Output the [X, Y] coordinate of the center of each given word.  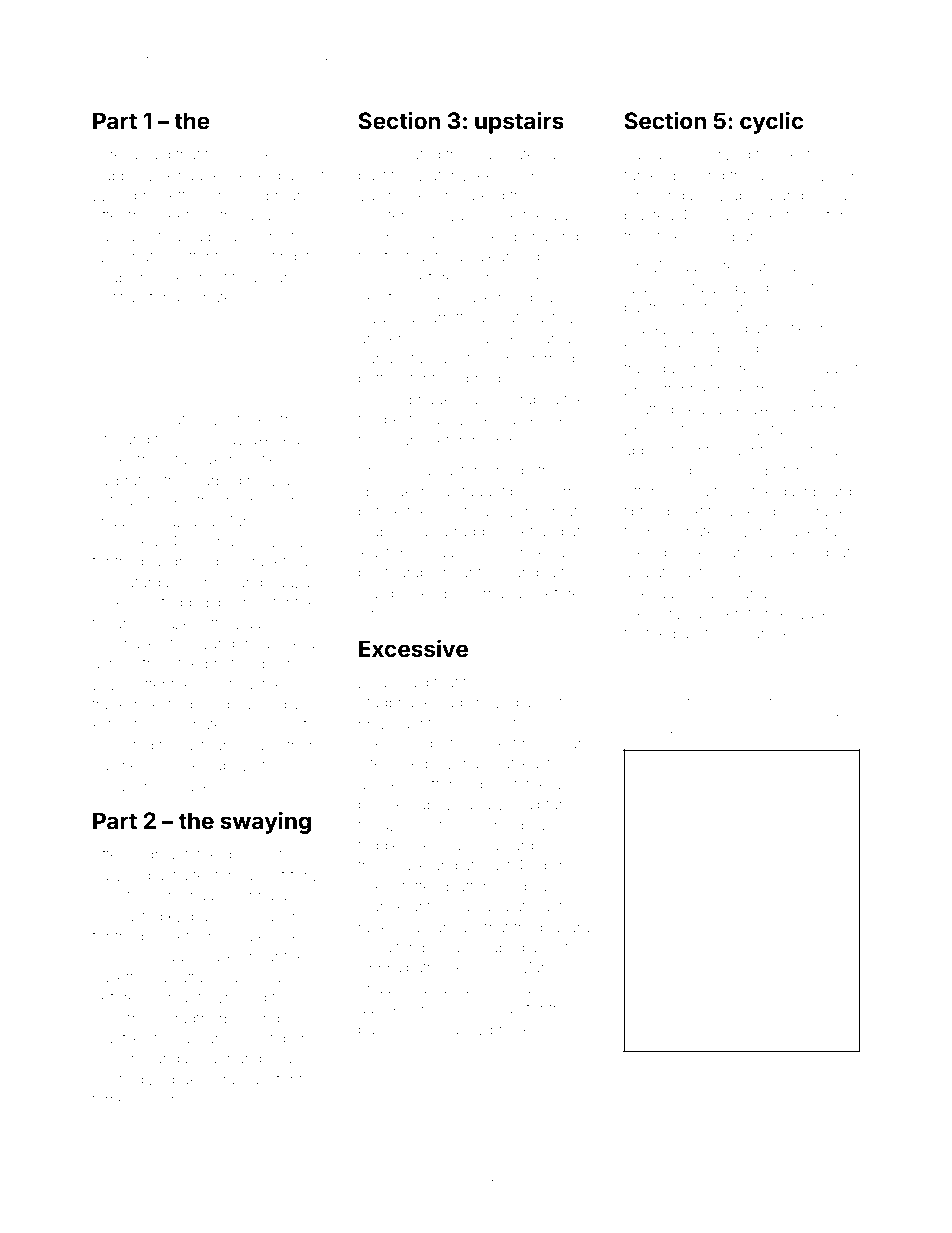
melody [650, 554]
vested [805, 154]
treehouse [392, 865]
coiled [410, 470]
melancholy [132, 789]
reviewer [807, 718]
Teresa [115, 154]
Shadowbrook [481, 1029]
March [540, 967]
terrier [111, 1099]
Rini [370, 154]
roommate [159, 420]
